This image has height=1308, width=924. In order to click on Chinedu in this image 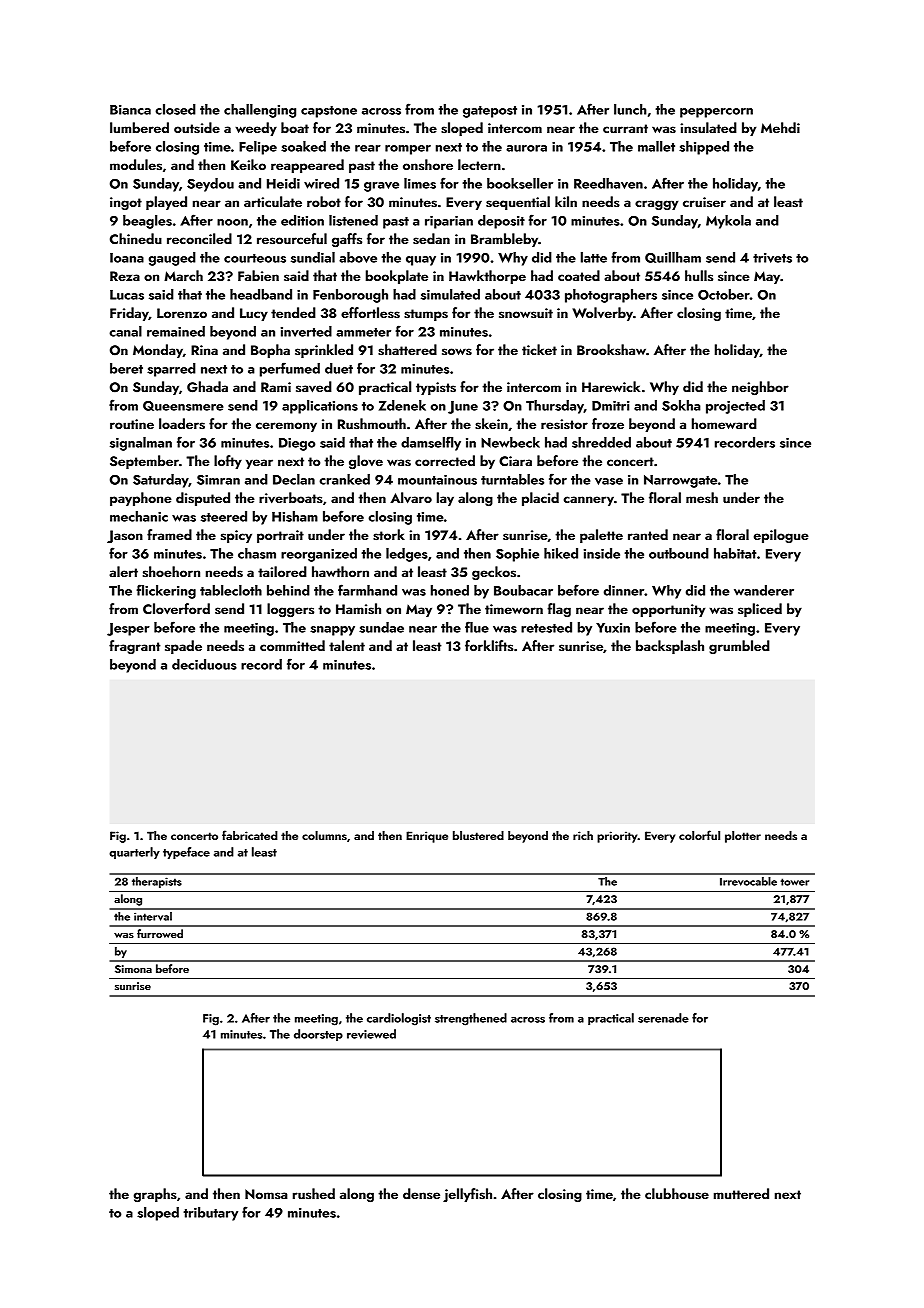, I will do `click(136, 238)`.
